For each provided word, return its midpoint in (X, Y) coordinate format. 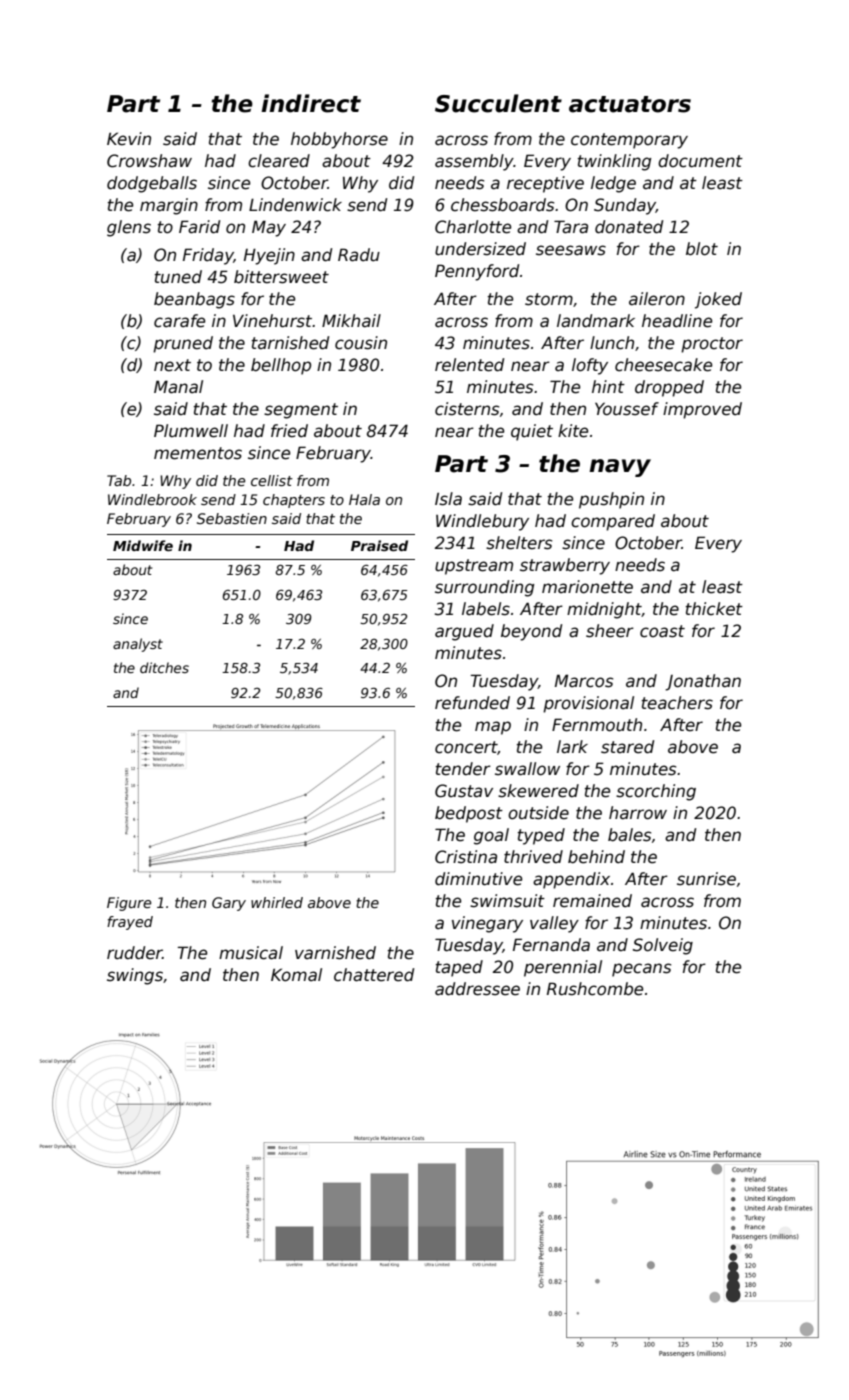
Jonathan (703, 682)
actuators (630, 104)
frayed (130, 923)
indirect (311, 103)
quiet (532, 432)
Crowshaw (149, 161)
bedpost (469, 814)
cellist (272, 480)
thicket (714, 609)
